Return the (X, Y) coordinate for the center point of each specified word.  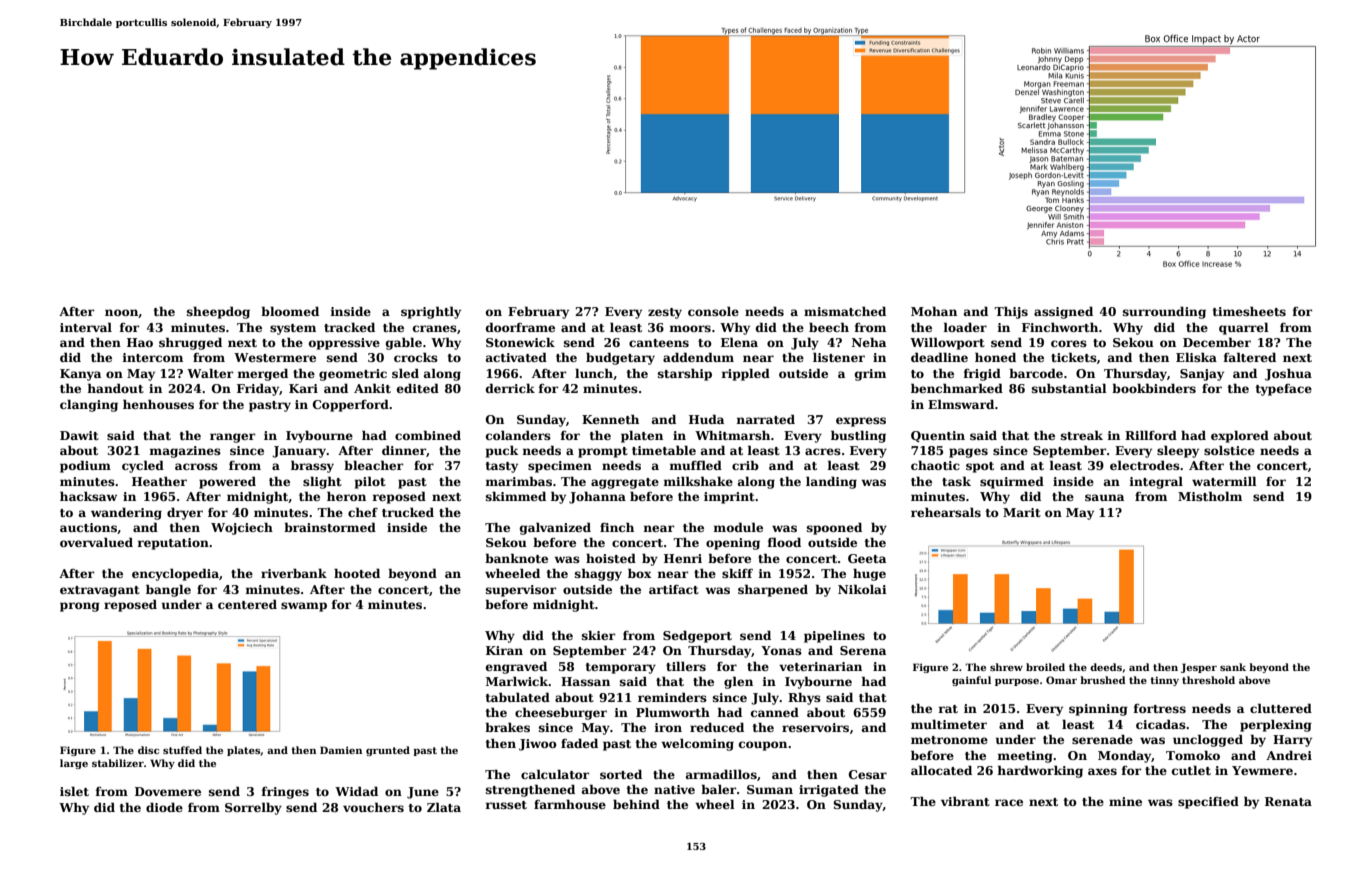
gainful (971, 681)
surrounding (1164, 312)
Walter (210, 373)
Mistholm (1210, 496)
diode (164, 807)
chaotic (935, 465)
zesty (665, 313)
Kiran (504, 650)
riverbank (294, 573)
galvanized (555, 528)
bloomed (290, 311)
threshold (1208, 680)
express (861, 422)
